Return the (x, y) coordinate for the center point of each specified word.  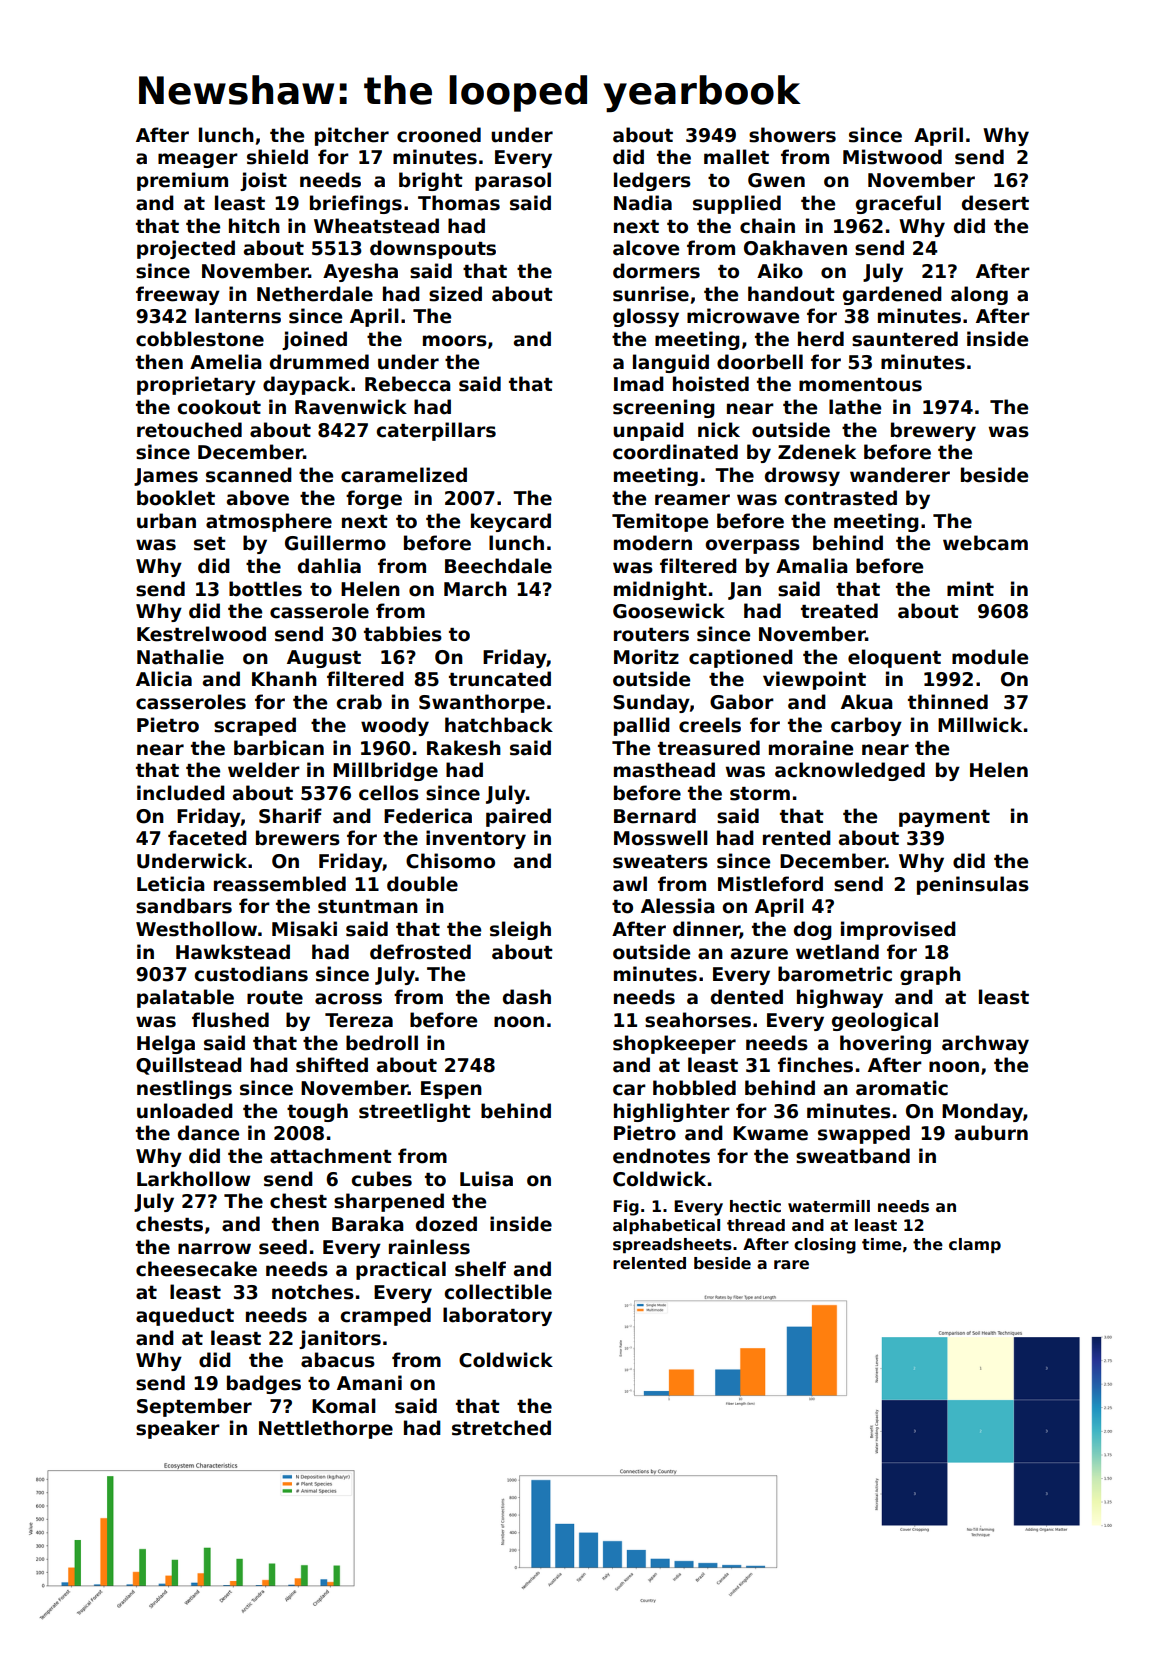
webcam (985, 543)
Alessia (678, 906)
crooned (439, 135)
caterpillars (436, 431)
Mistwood (892, 157)
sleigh (520, 930)
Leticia (171, 884)
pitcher (352, 136)
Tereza (359, 1020)
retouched (189, 430)
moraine (811, 748)
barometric (835, 974)
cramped (385, 1316)
